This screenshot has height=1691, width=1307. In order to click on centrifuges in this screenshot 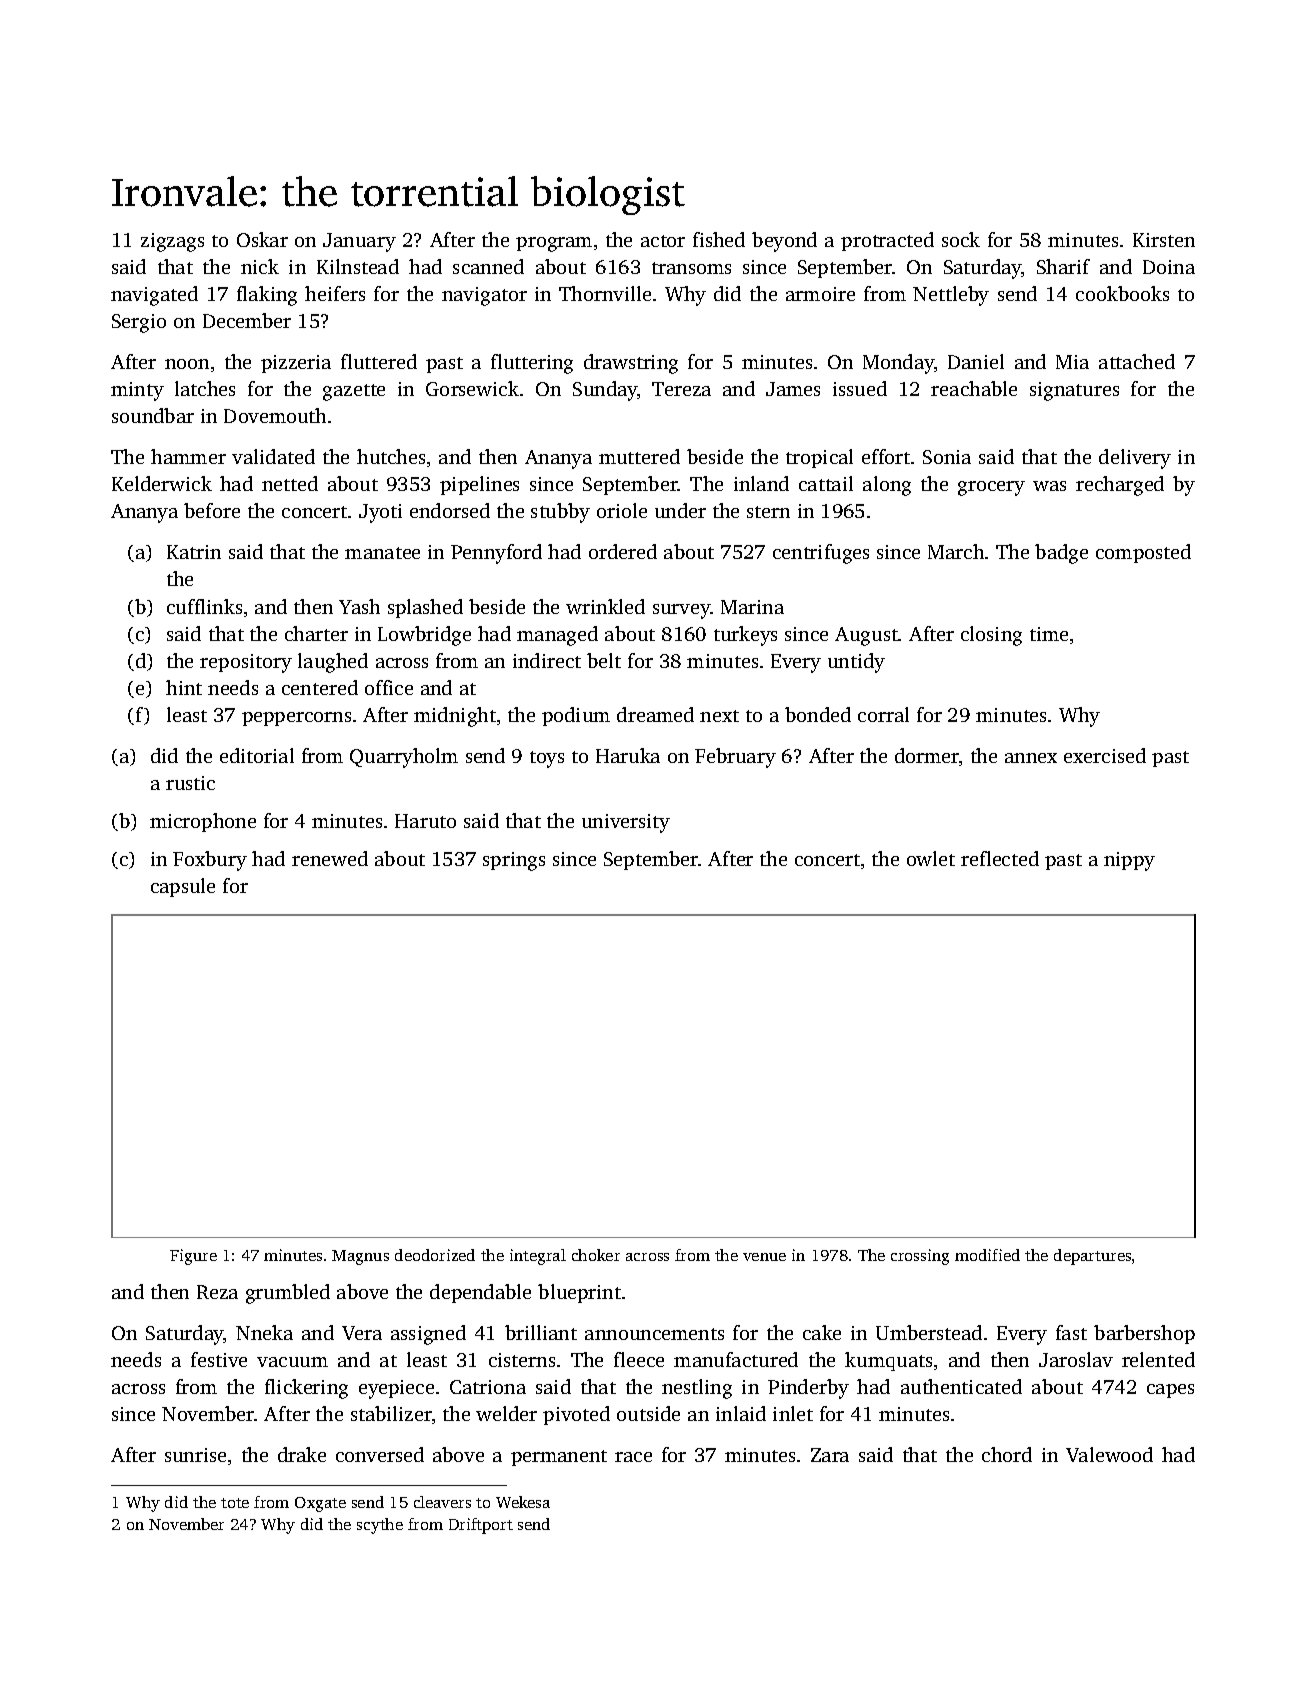, I will do `click(821, 554)`.
